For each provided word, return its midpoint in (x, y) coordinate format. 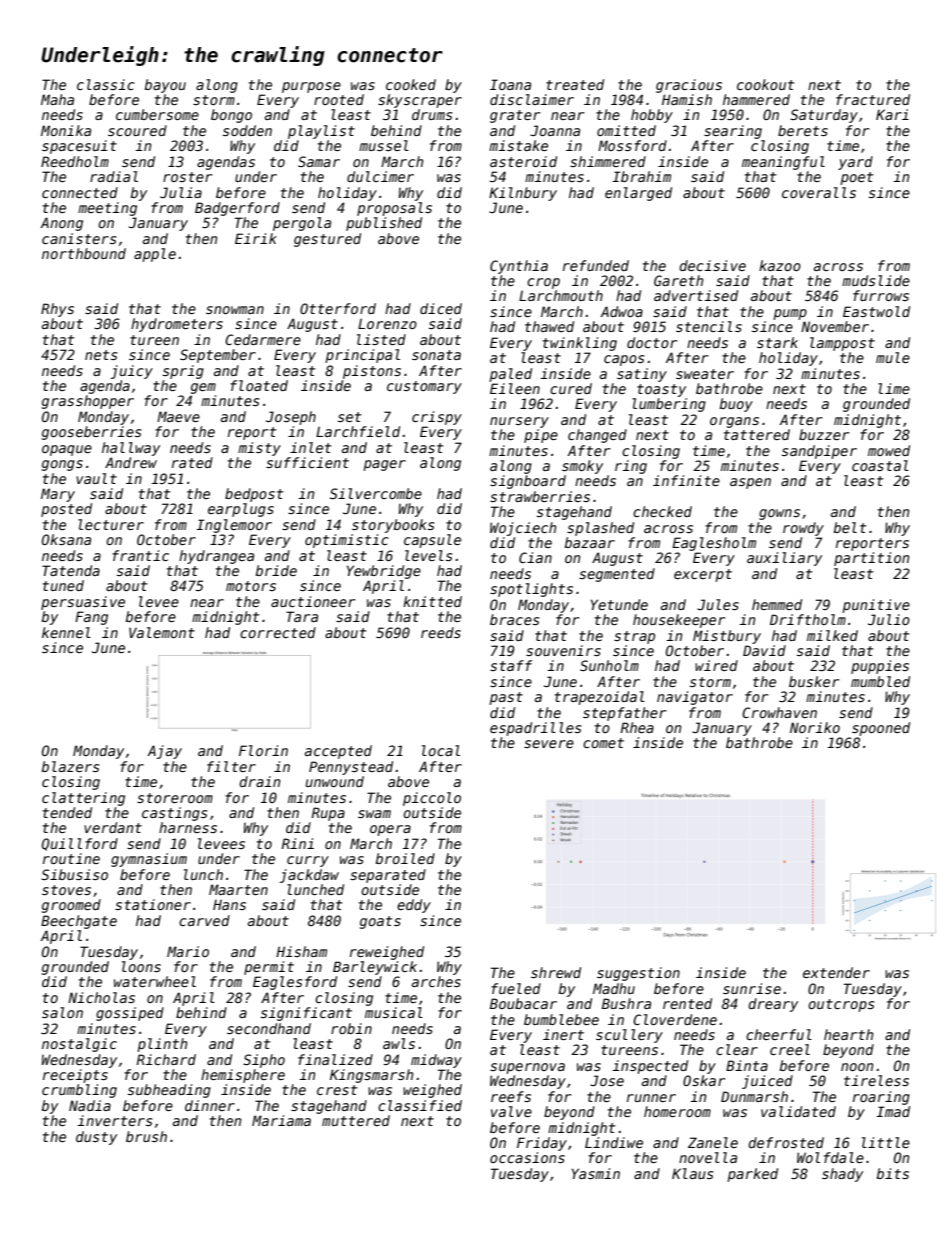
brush (146, 1136)
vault (96, 478)
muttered (356, 1120)
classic (106, 84)
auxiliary (784, 559)
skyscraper (420, 101)
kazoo (780, 265)
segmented (617, 575)
